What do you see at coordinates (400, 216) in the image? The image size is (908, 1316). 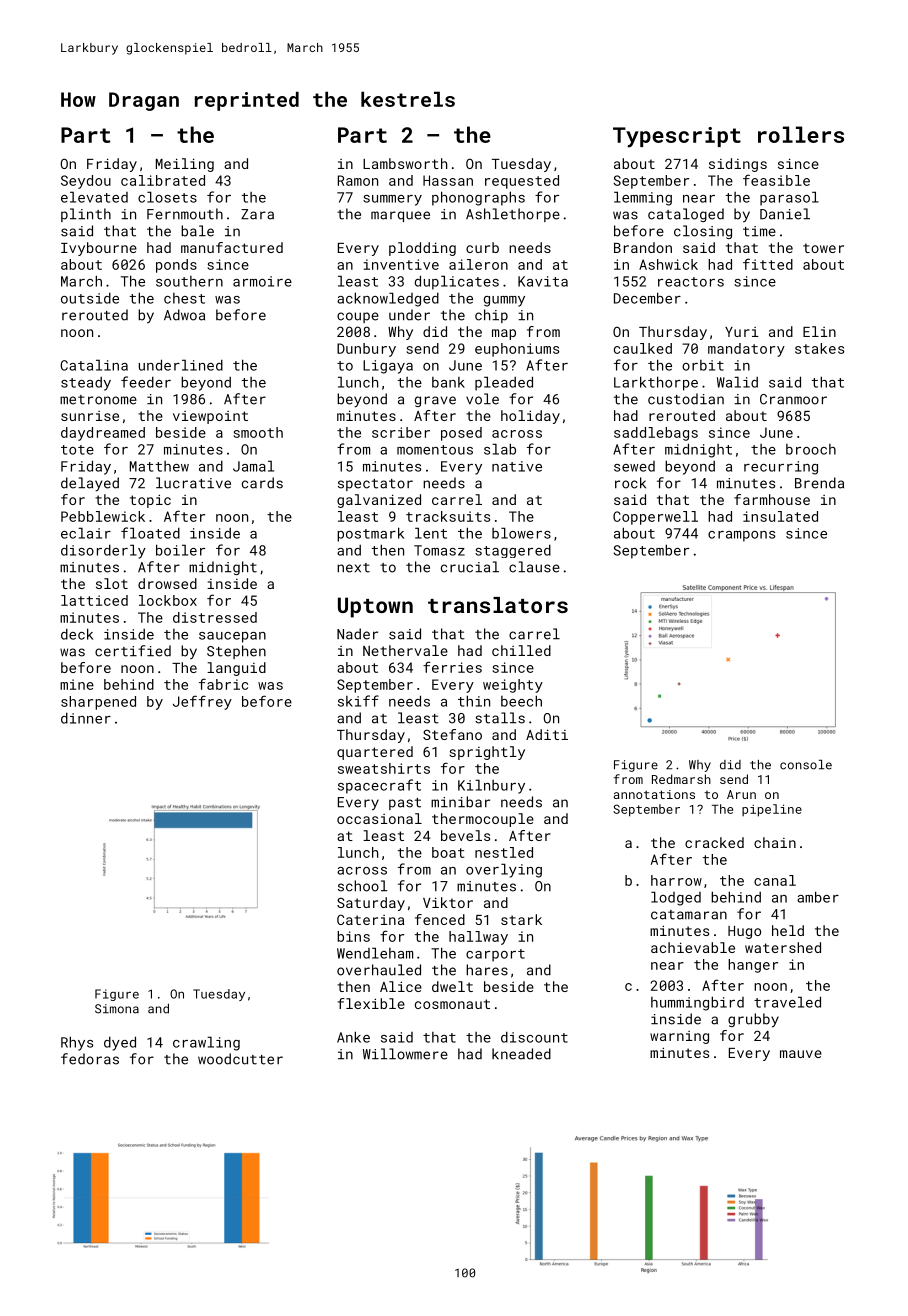 I see `marquee` at bounding box center [400, 216].
